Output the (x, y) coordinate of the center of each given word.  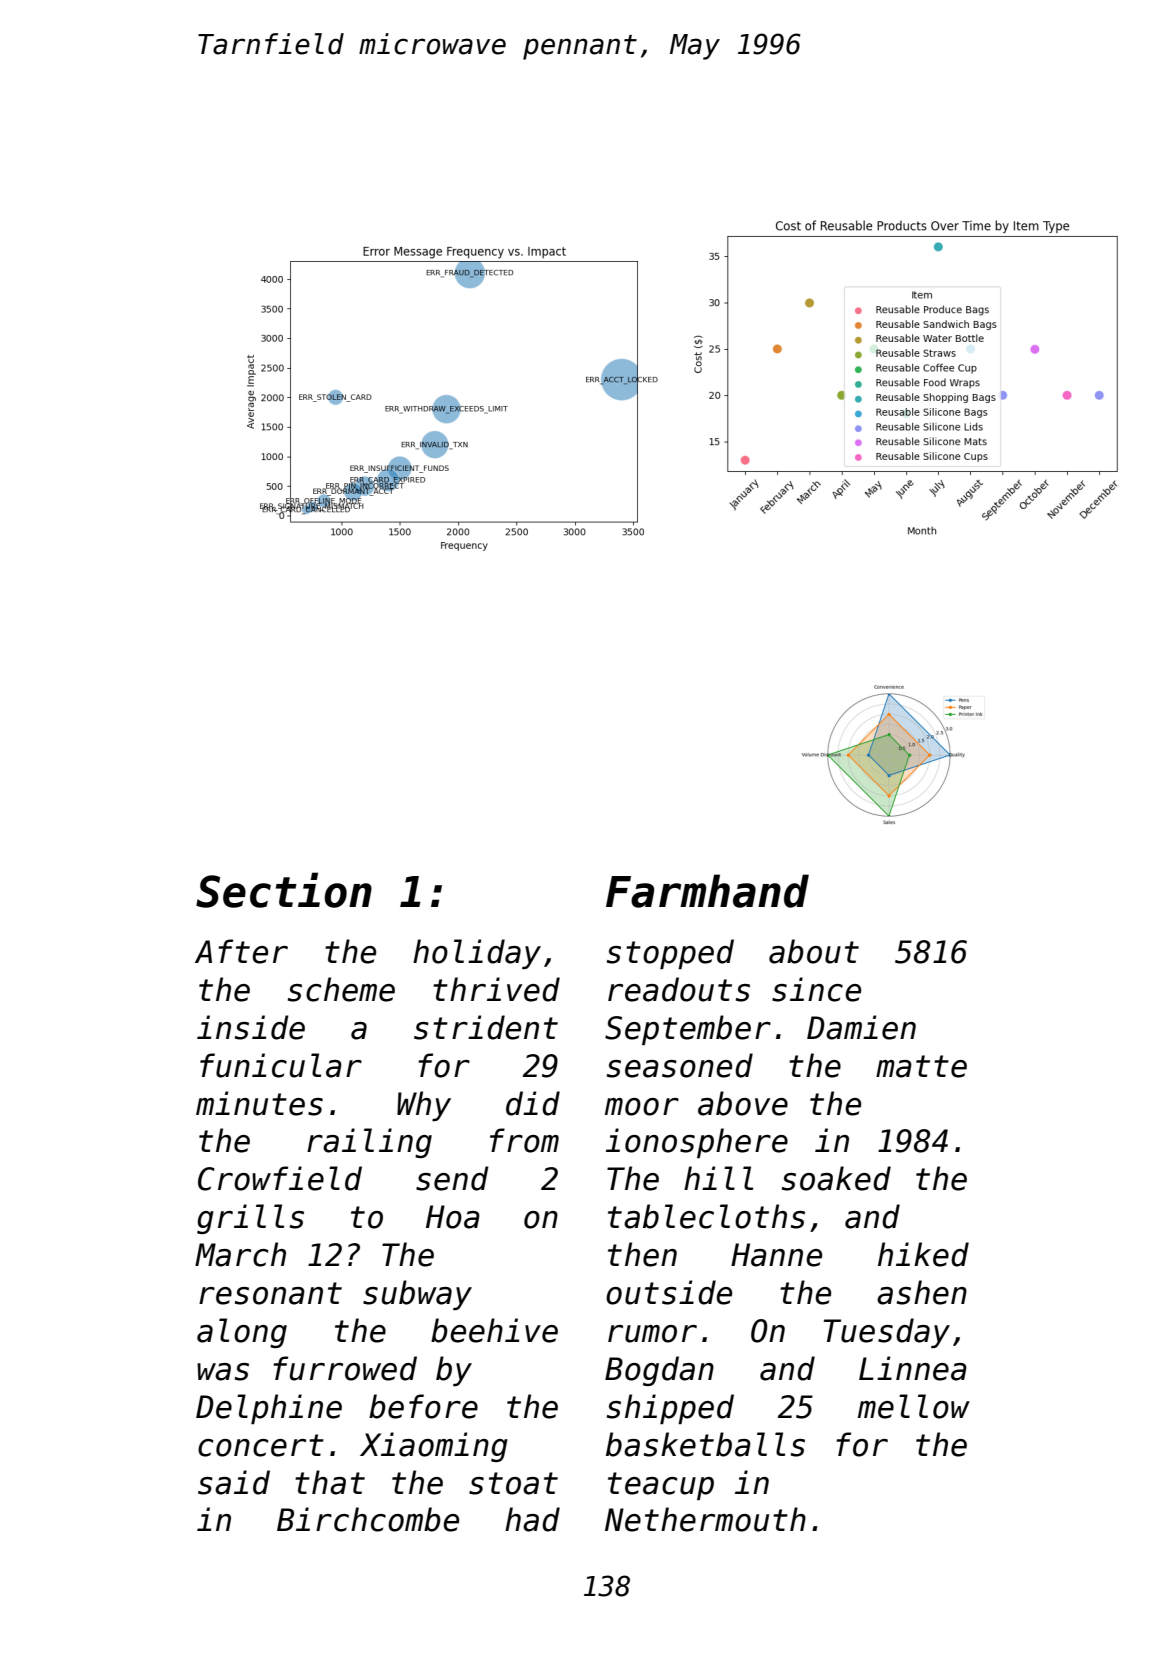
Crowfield (280, 1178)
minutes (259, 1103)
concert (261, 1445)
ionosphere (697, 1143)
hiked (923, 1254)
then (642, 1254)
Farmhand (707, 891)
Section (284, 890)
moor (642, 1107)
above (743, 1103)
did (533, 1103)
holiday (477, 954)
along (242, 1333)
